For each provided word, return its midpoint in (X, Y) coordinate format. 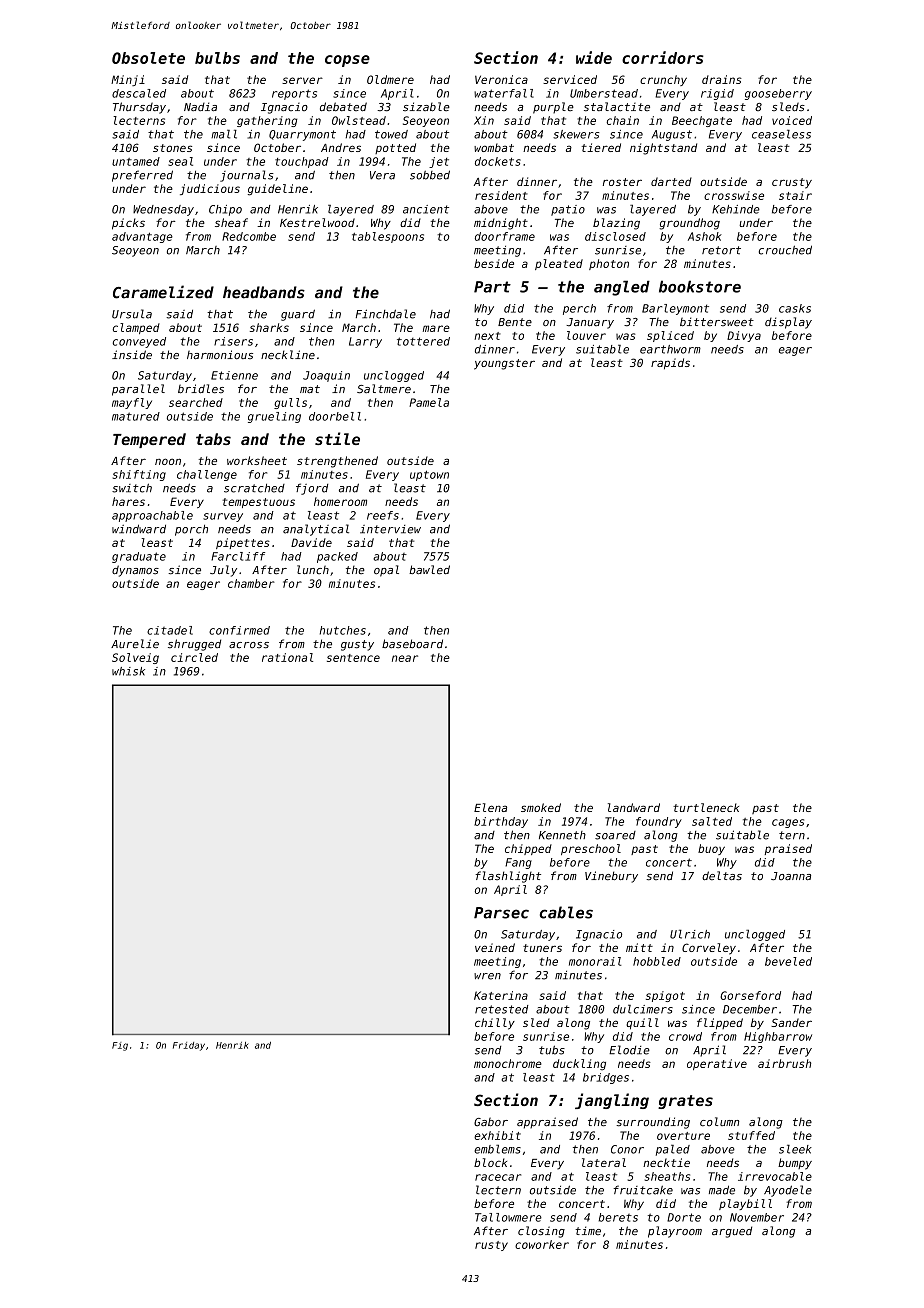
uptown (429, 475)
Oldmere (390, 79)
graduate (139, 557)
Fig (120, 1046)
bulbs (217, 58)
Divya (744, 336)
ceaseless (781, 134)
